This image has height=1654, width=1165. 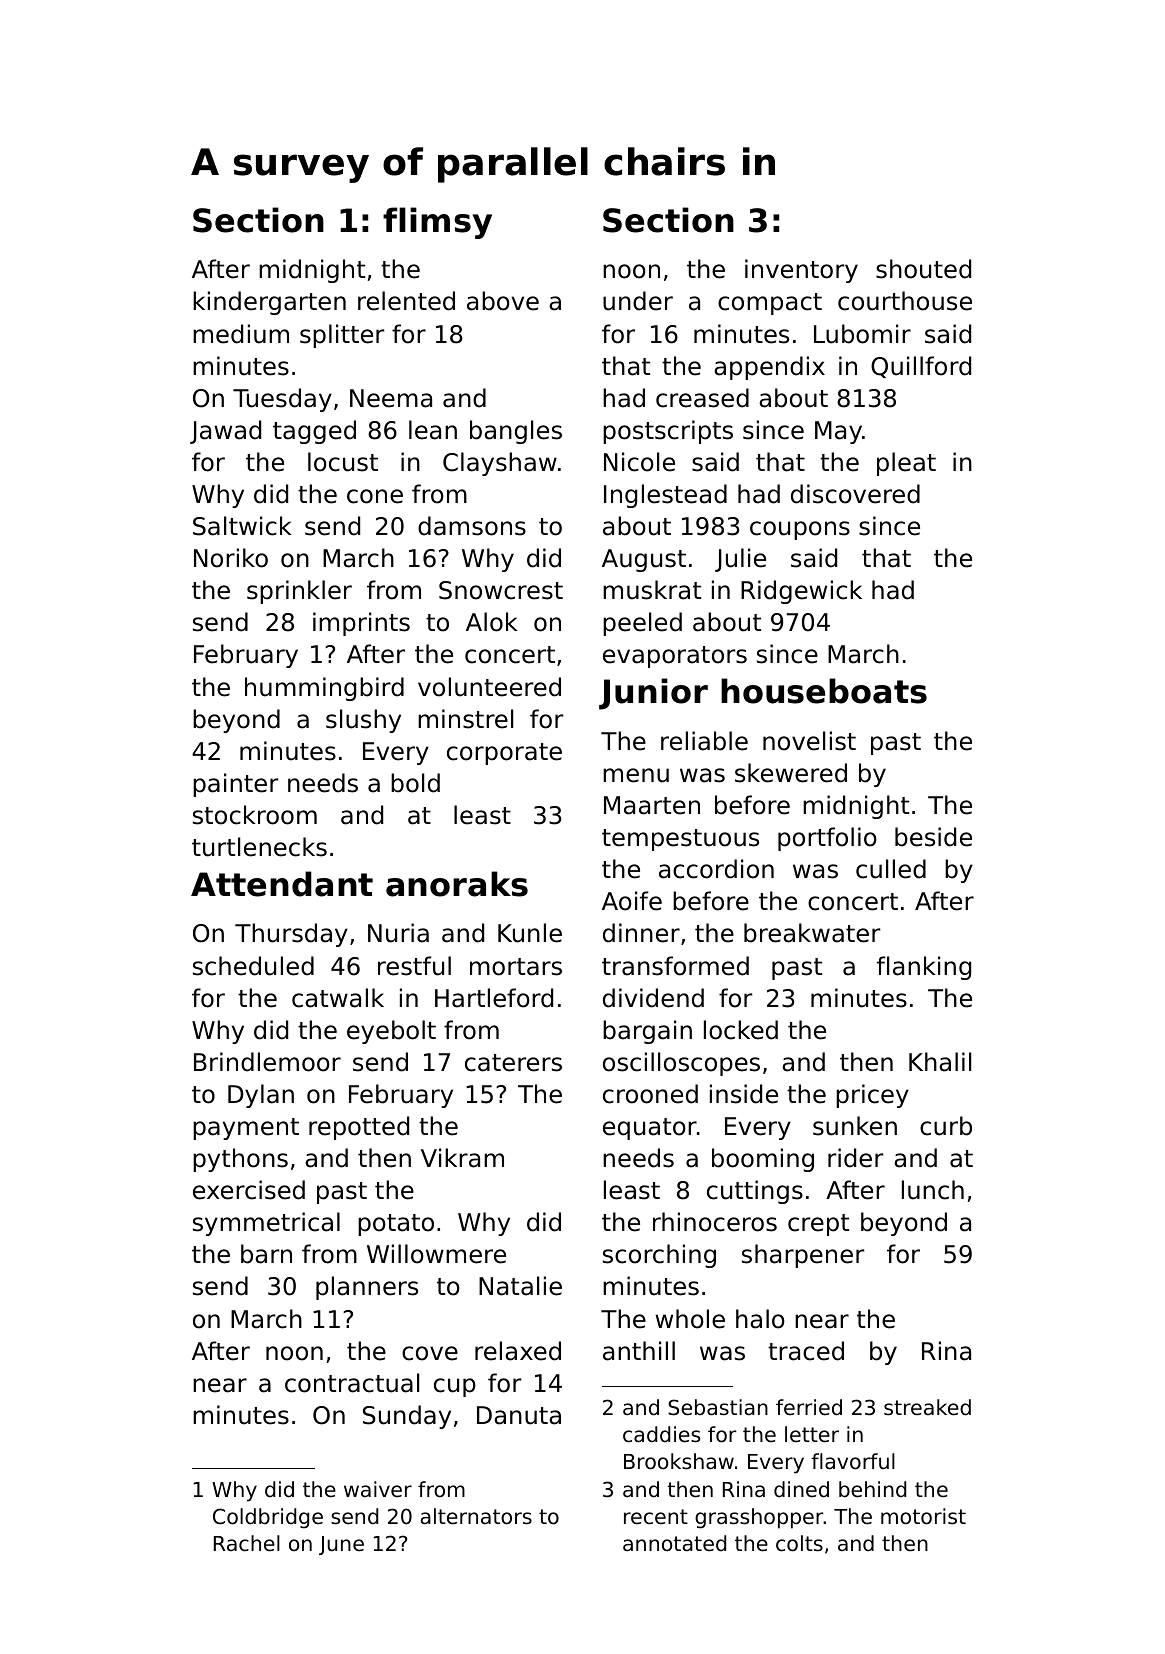 I want to click on muskrat, so click(x=652, y=590).
